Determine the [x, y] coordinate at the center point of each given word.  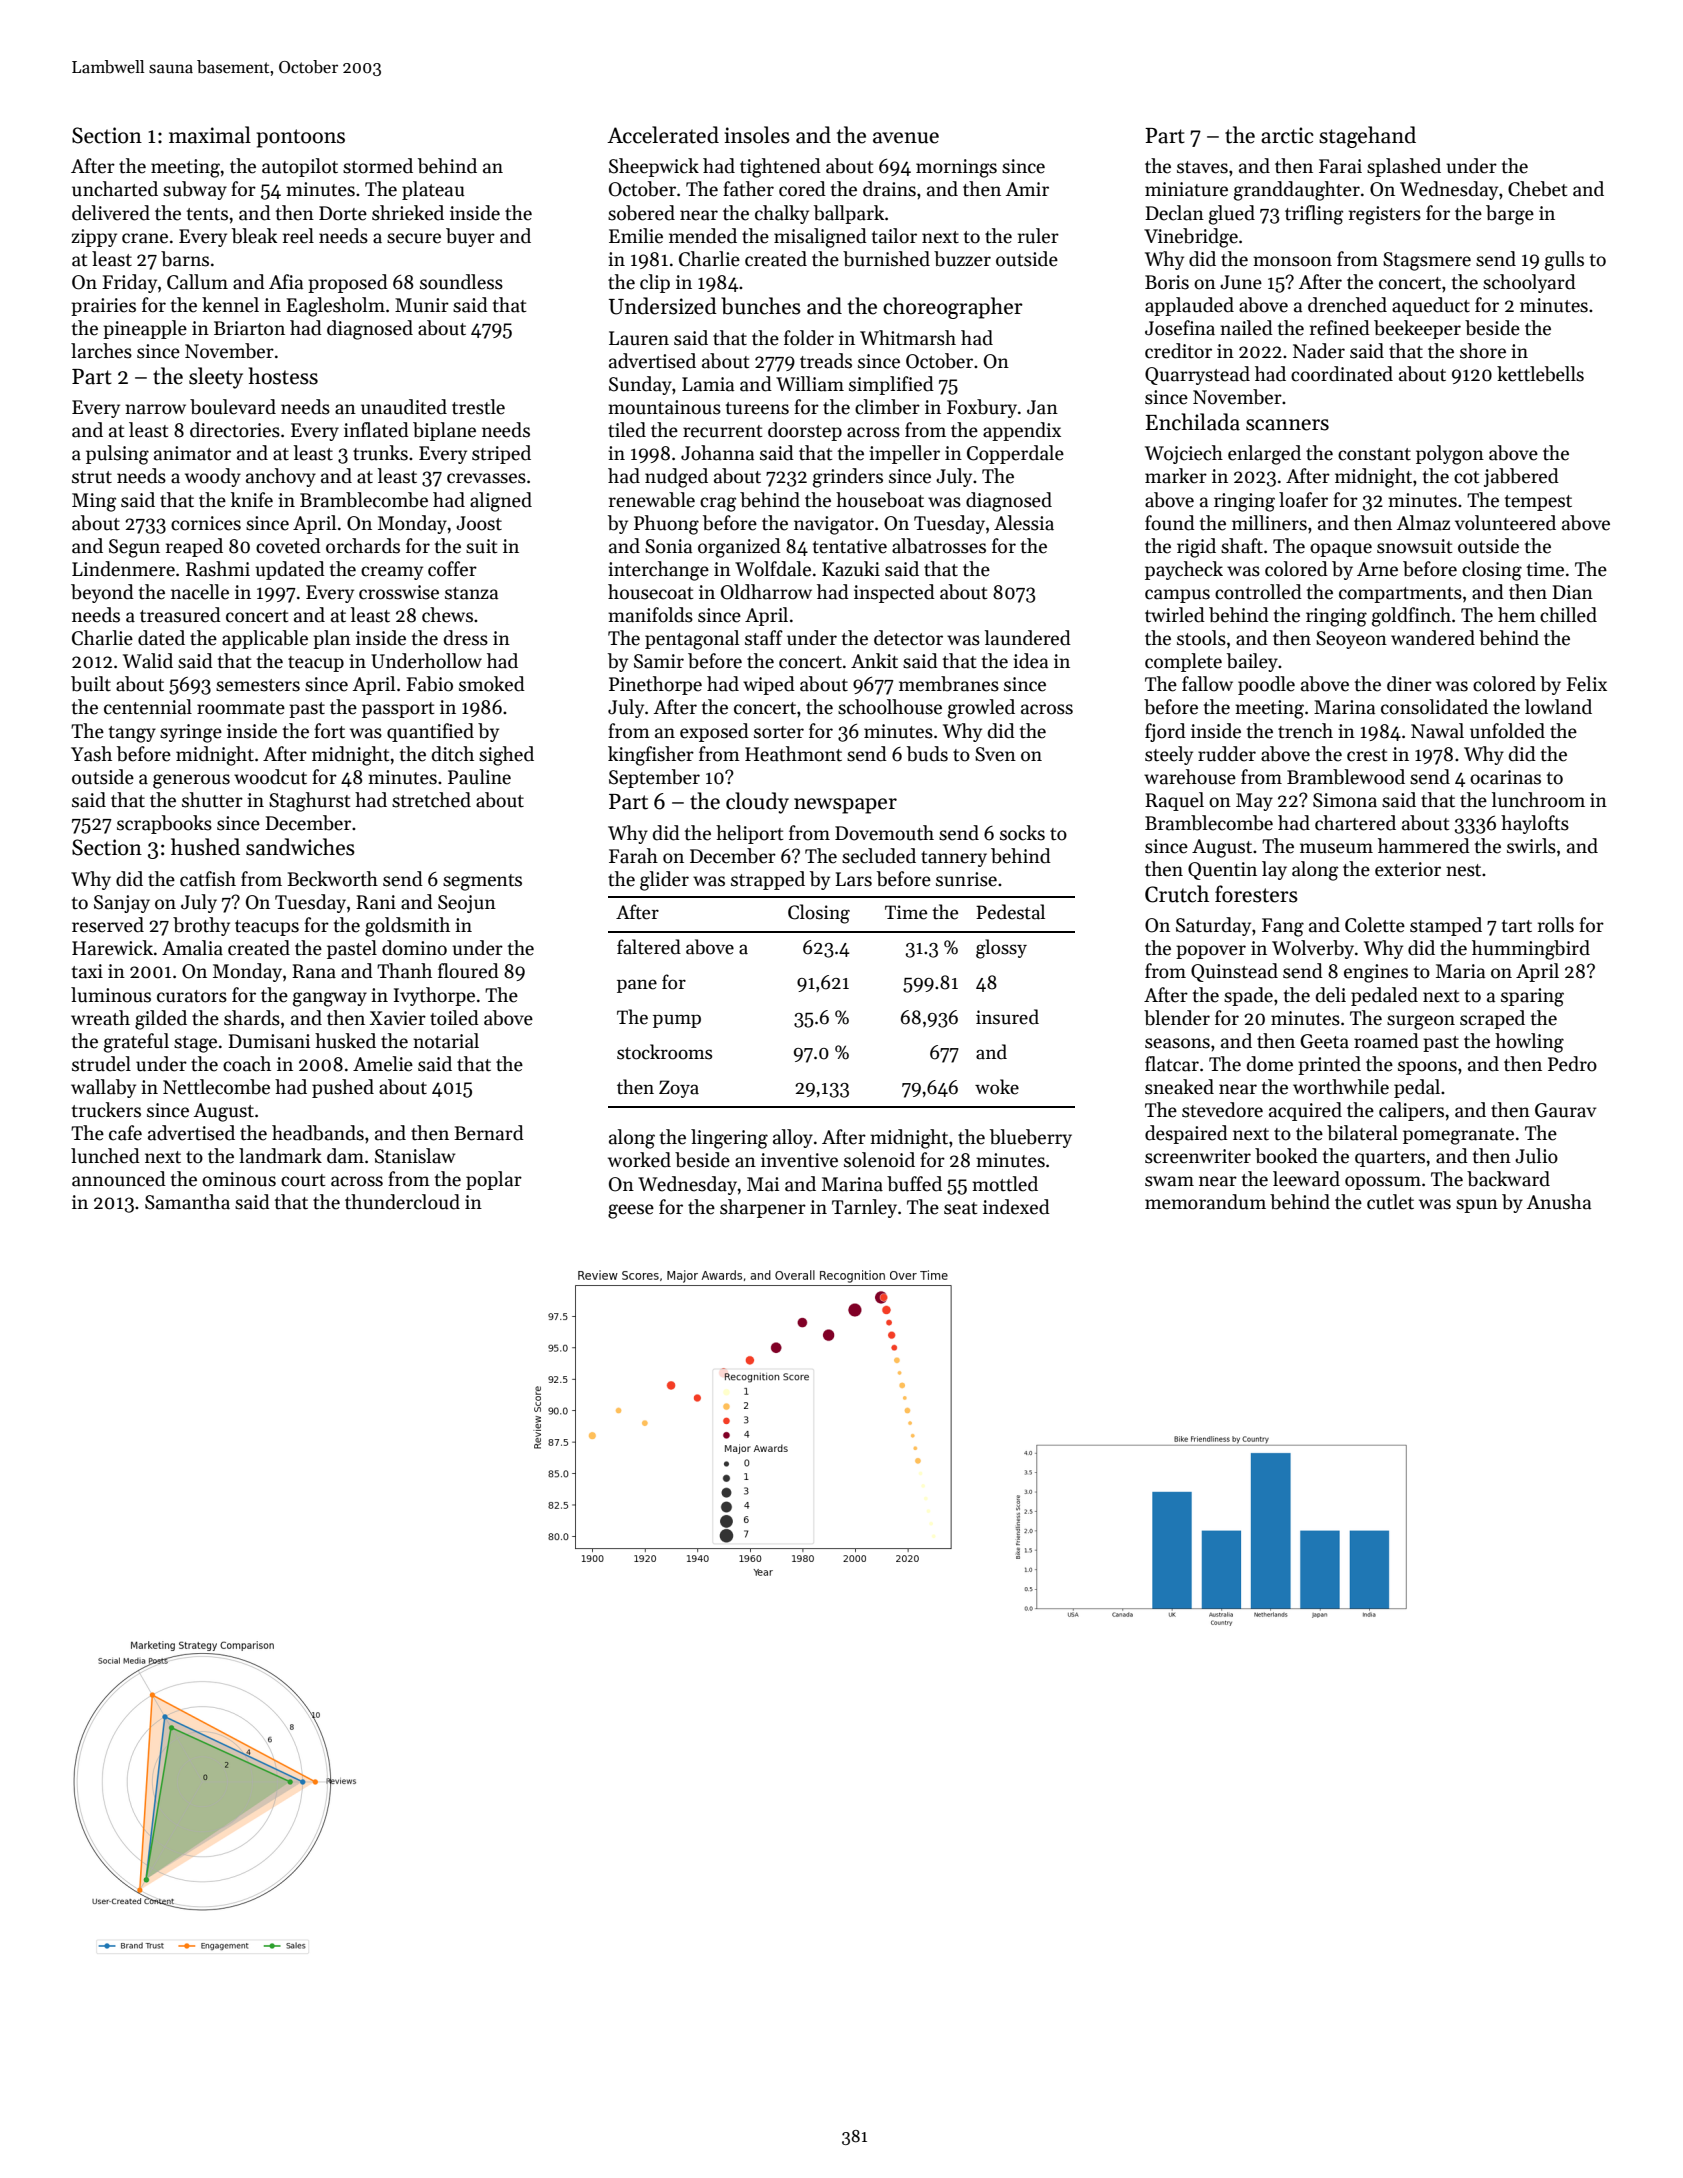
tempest [1538, 503]
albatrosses [939, 546]
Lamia [708, 384]
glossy [1001, 949]
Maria [1460, 971]
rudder [1227, 754]
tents [207, 214]
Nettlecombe [216, 1087]
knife [252, 500]
